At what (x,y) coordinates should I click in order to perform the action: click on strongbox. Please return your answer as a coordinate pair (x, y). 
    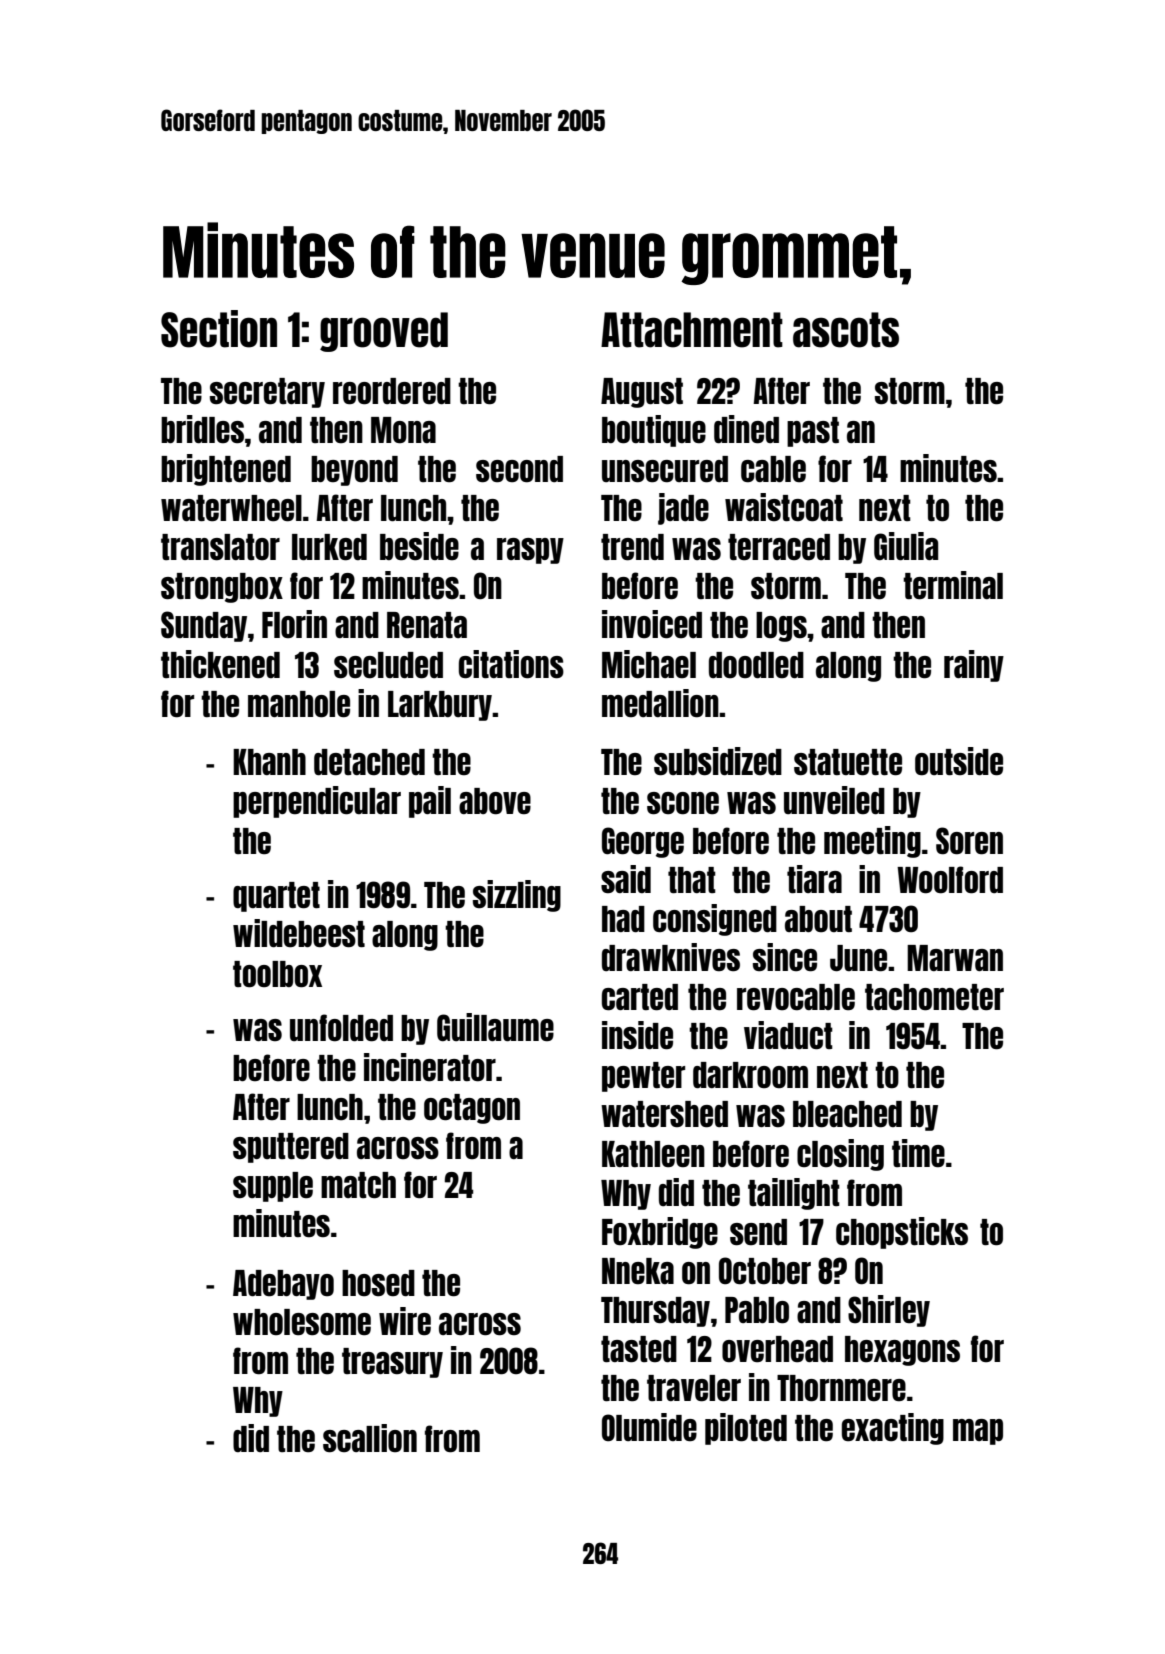
    Looking at the image, I should click on (222, 588).
